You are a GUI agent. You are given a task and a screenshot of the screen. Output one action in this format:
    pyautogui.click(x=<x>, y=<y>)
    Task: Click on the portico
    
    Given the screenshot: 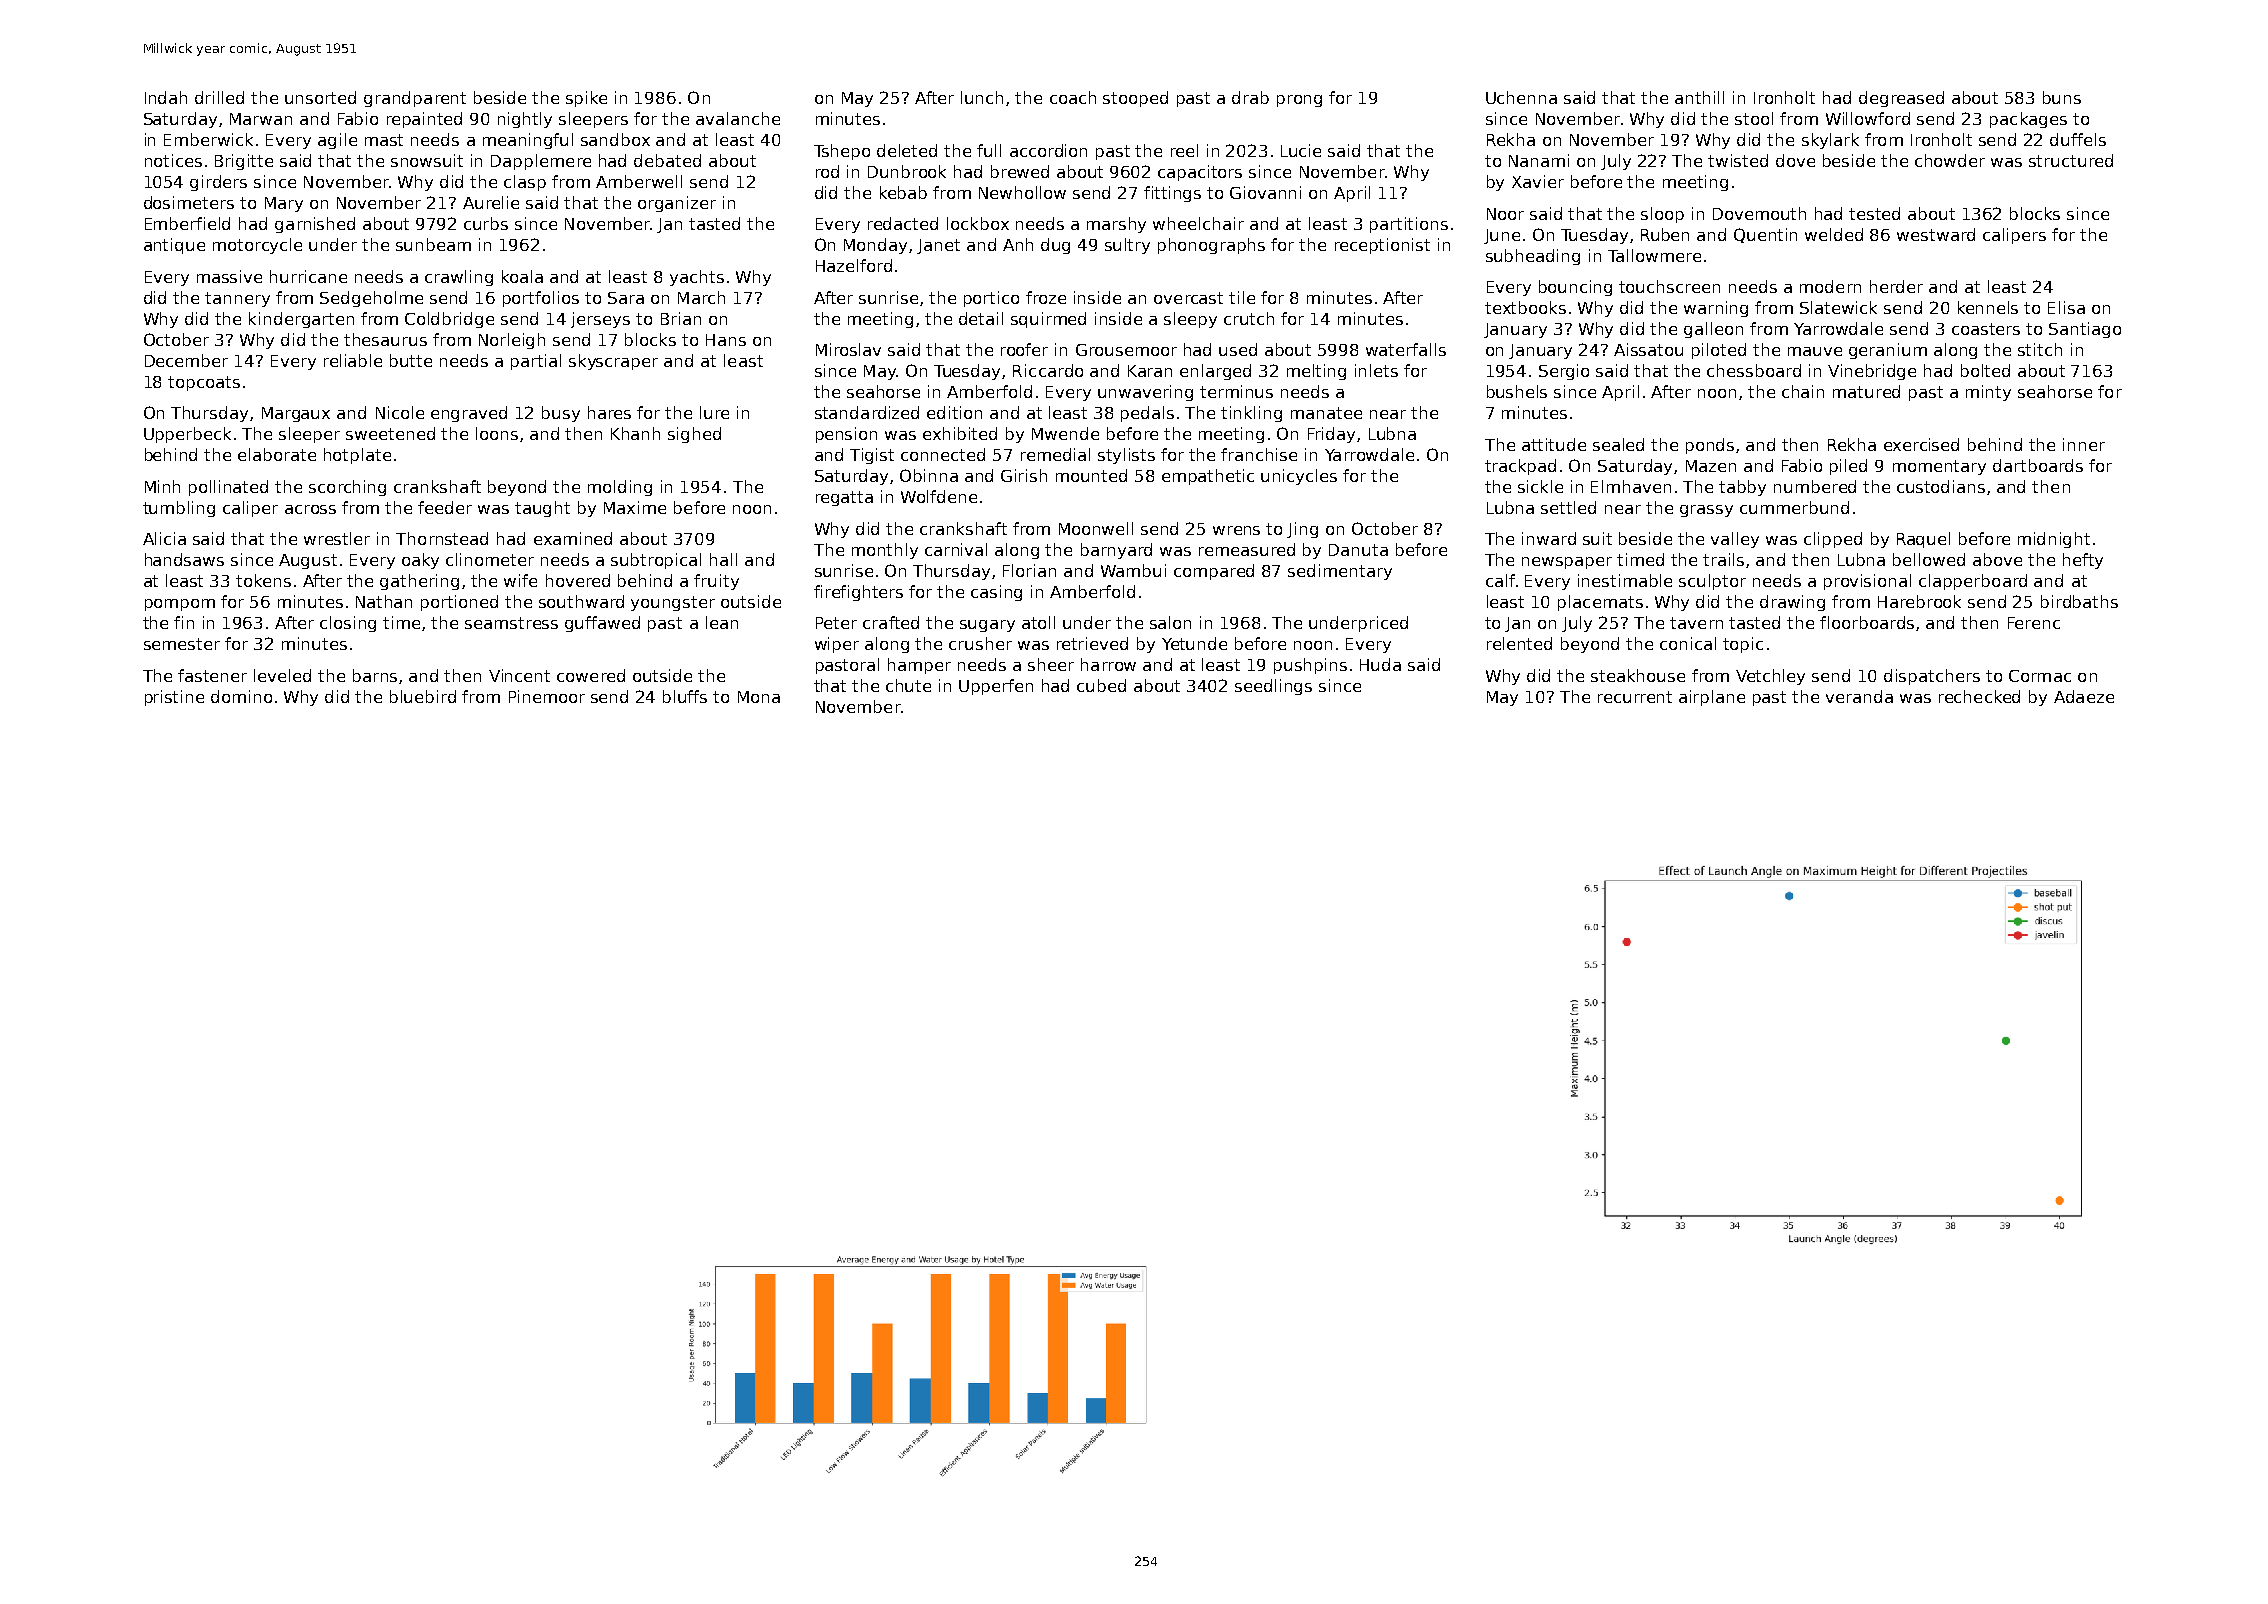 What is the action you would take?
    pyautogui.click(x=991, y=299)
